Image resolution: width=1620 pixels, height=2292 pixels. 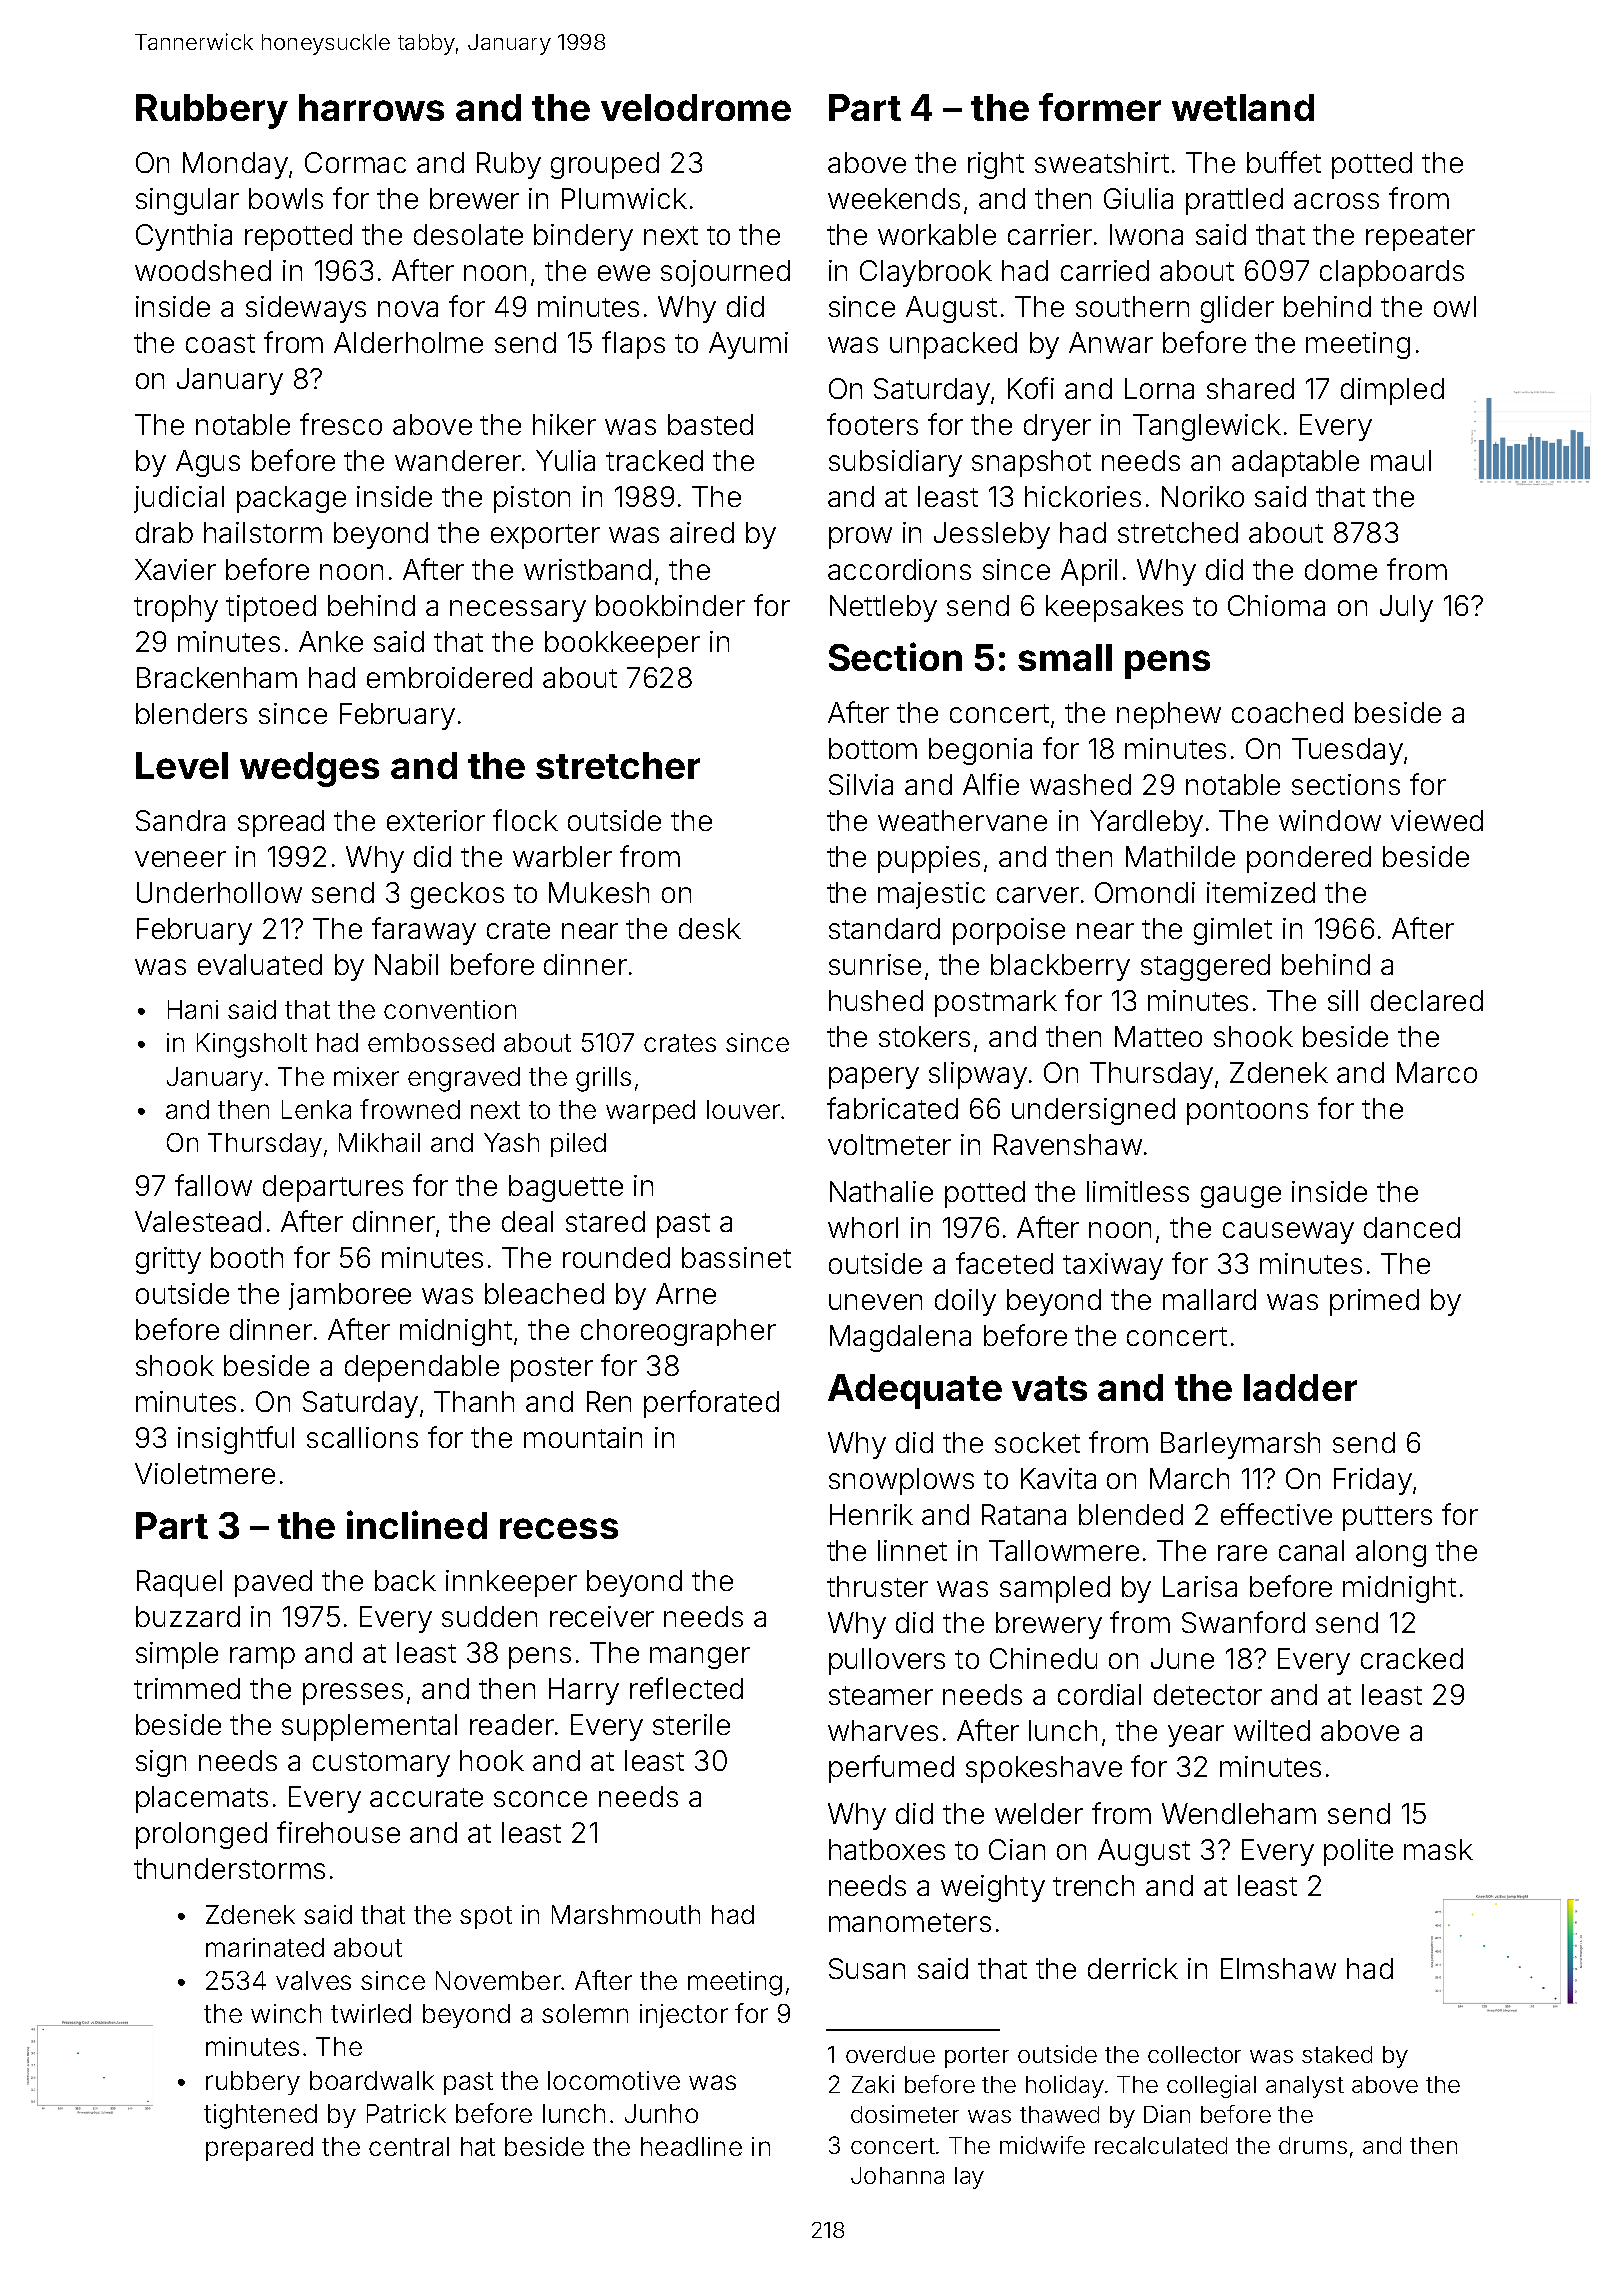 I want to click on accurate, so click(x=426, y=1797).
